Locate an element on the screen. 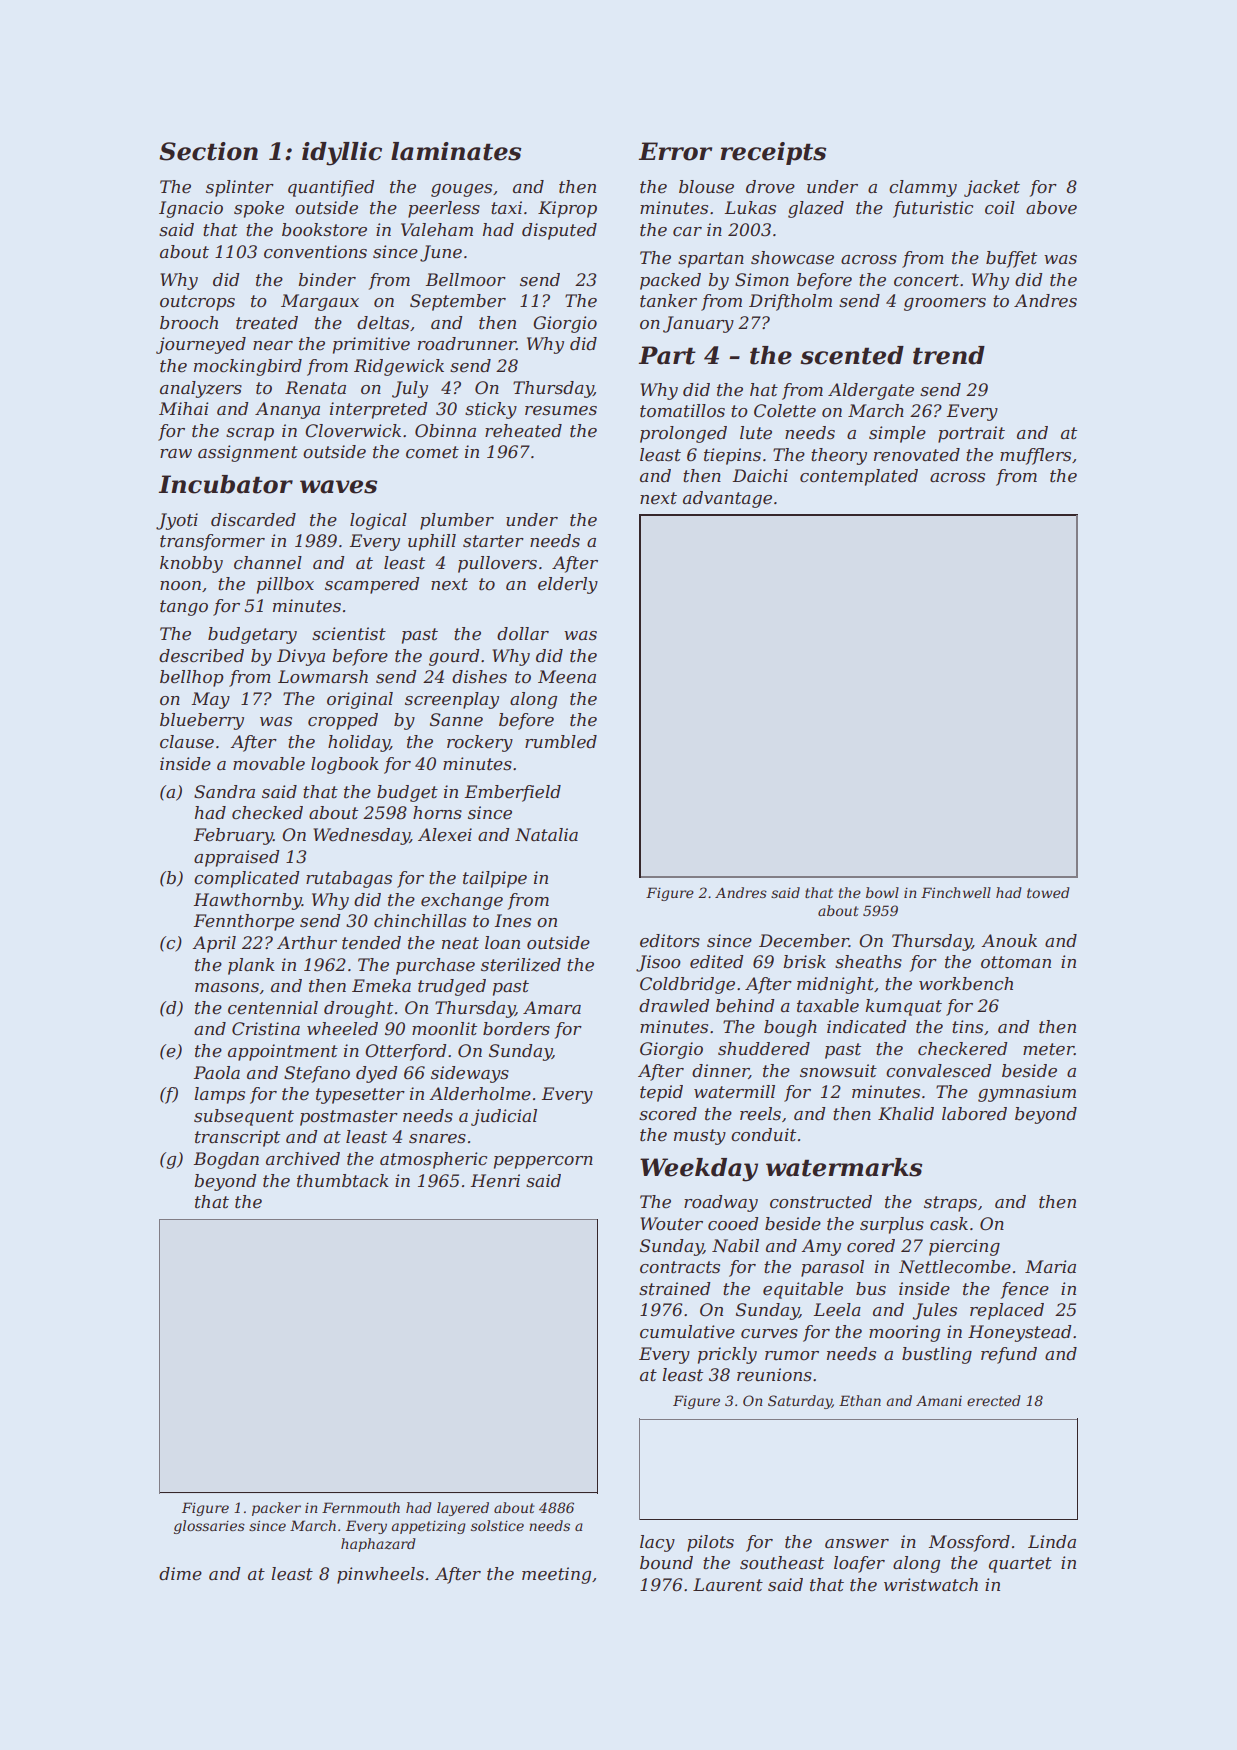 This screenshot has width=1237, height=1750. judicial is located at coordinates (504, 1117).
